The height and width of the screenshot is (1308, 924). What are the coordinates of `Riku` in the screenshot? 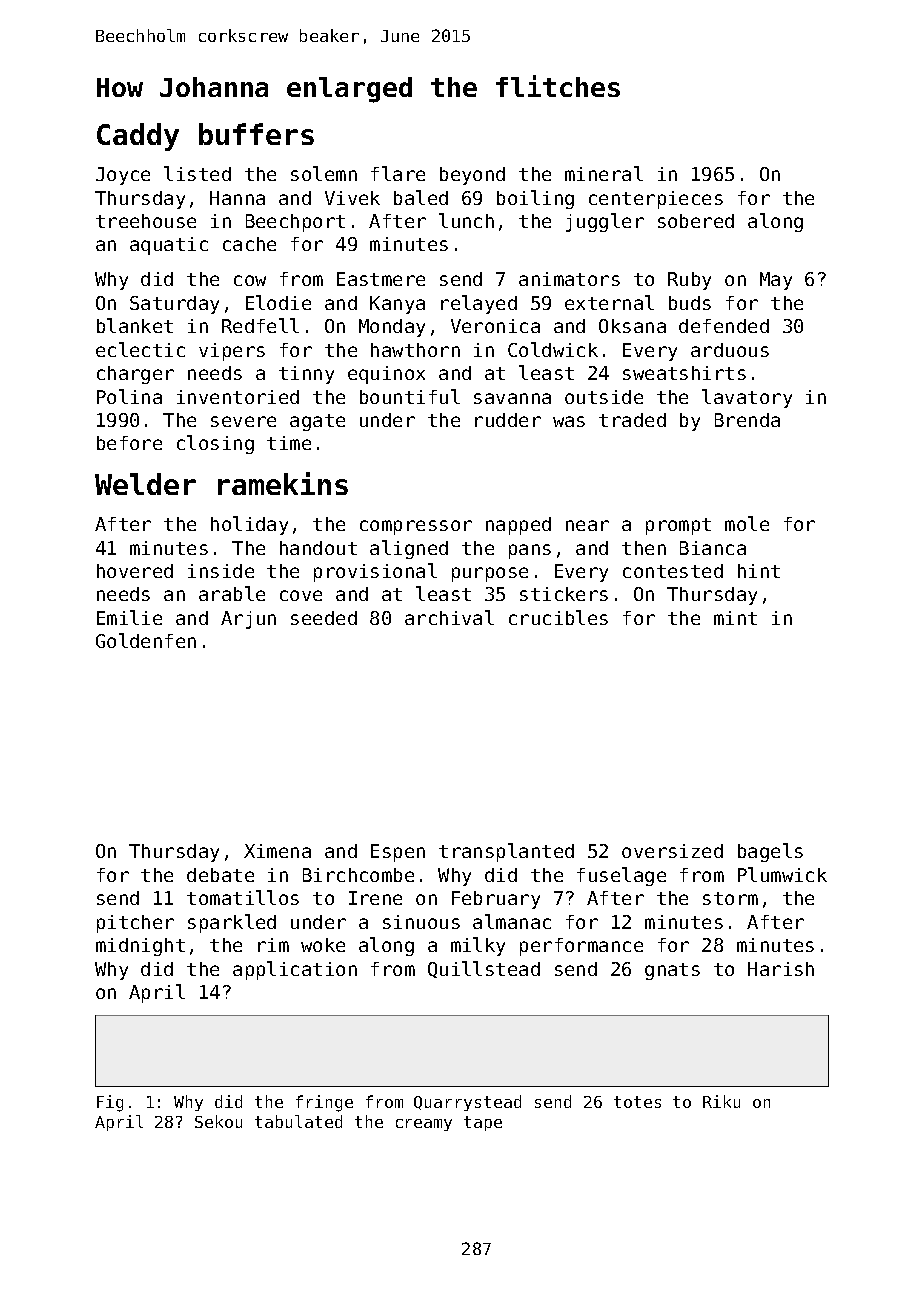 It's located at (721, 1101).
